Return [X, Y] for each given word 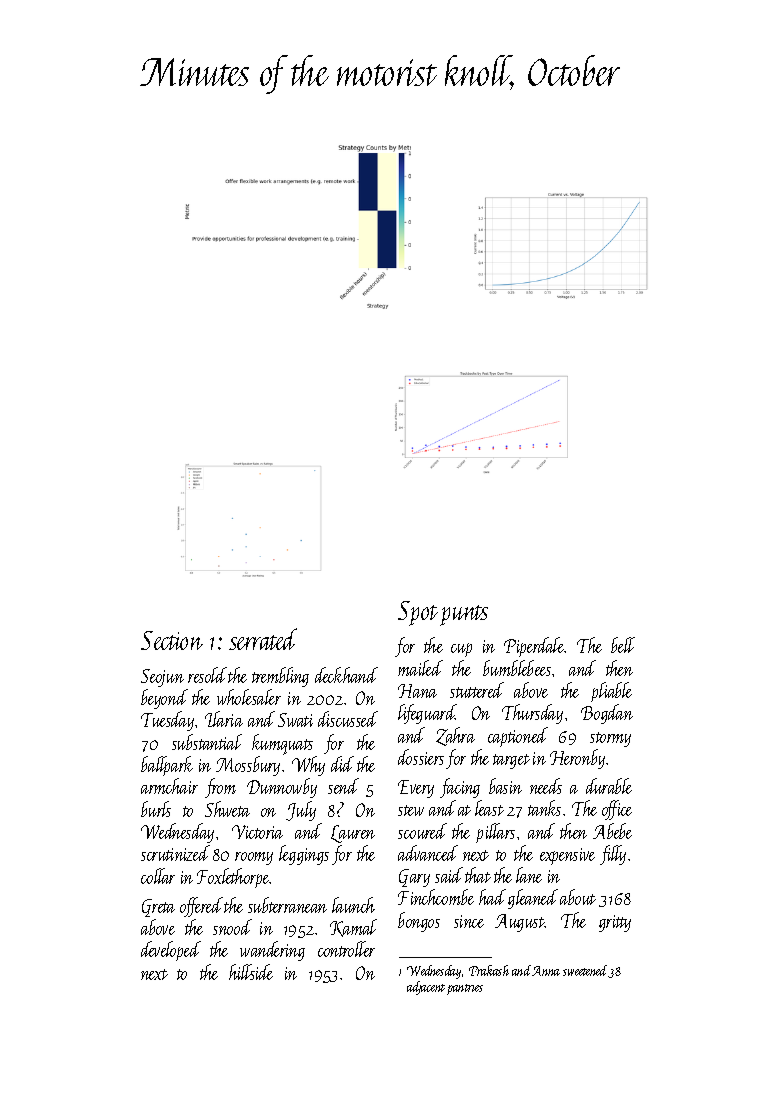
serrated [263, 639]
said [449, 875]
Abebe [612, 831]
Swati [295, 720]
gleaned [533, 899]
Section [172, 640]
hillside [251, 972]
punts [464, 615]
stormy [610, 739]
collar [158, 876]
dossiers [421, 757]
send [343, 786]
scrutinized [175, 853]
